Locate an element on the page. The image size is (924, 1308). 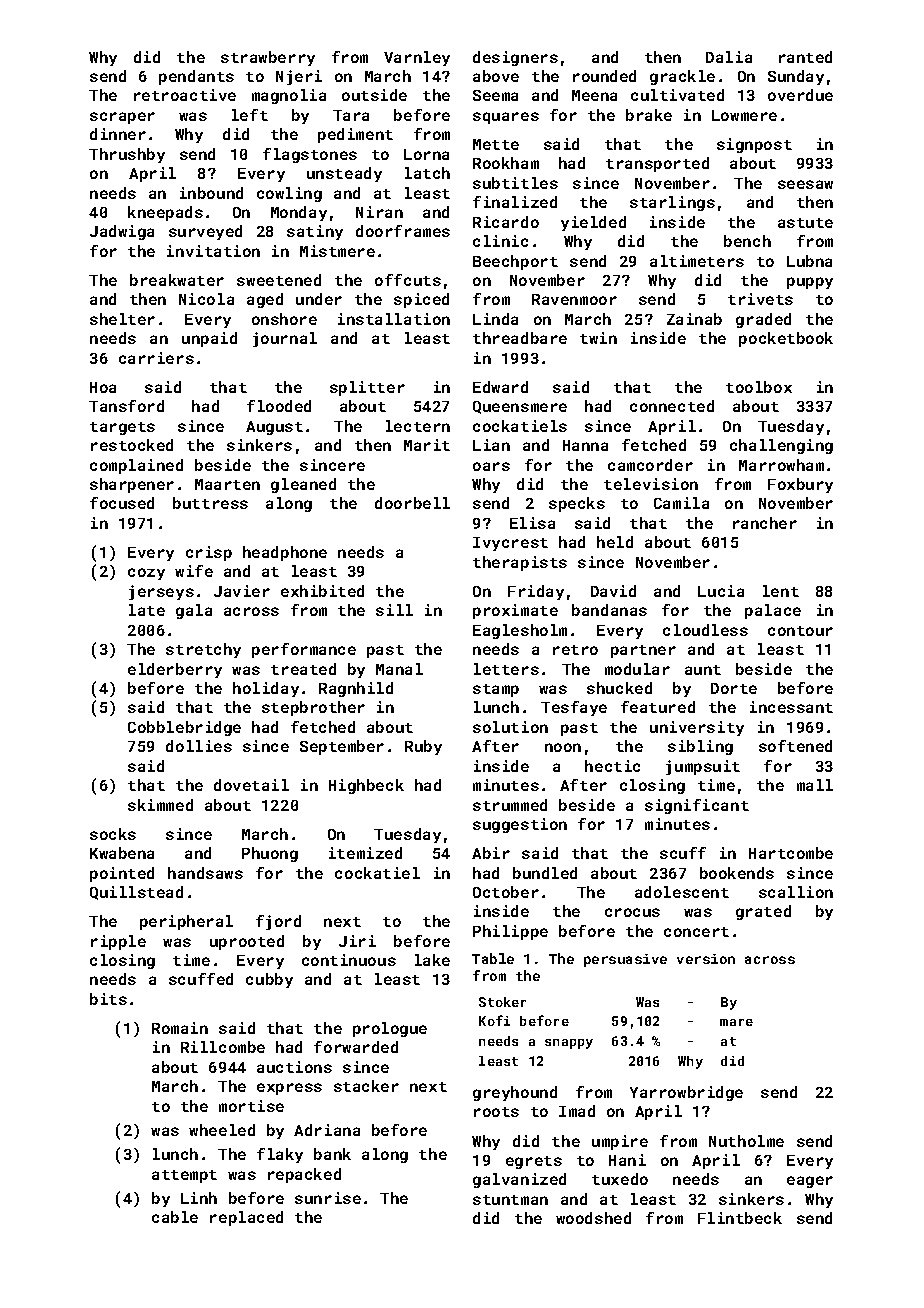
Abir is located at coordinates (491, 853).
